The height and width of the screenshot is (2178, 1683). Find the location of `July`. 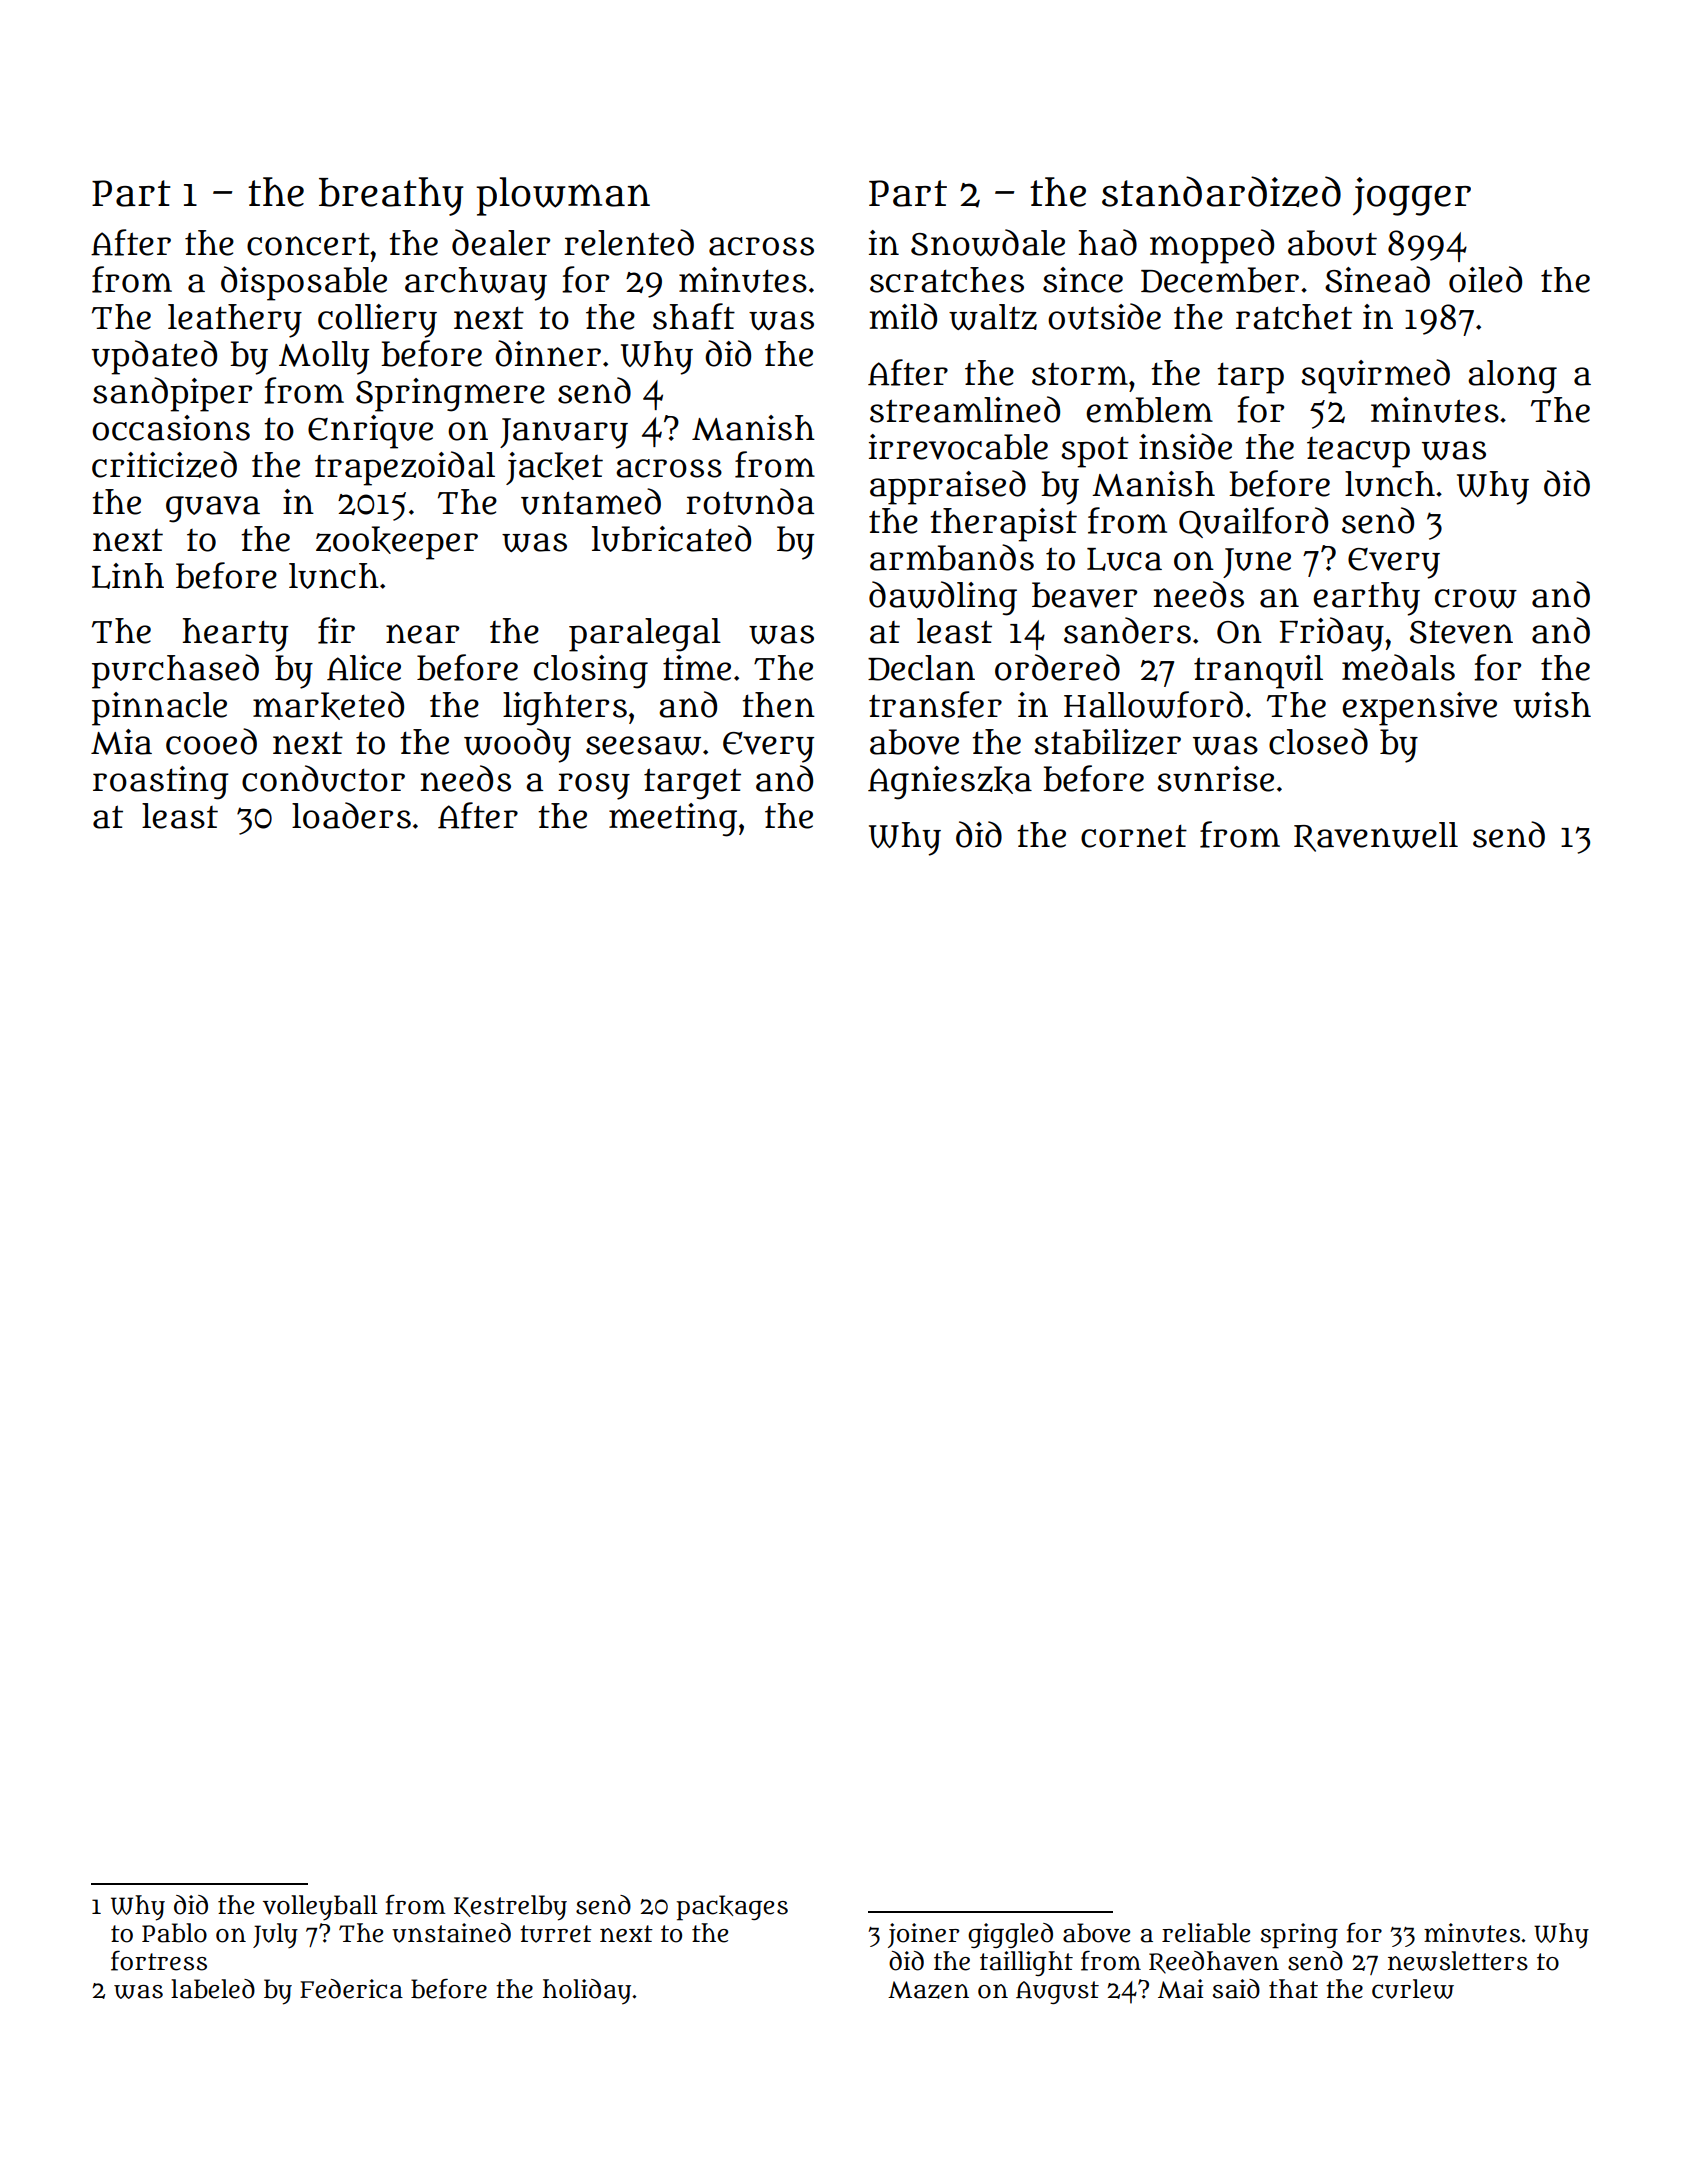

July is located at coordinates (275, 1936).
